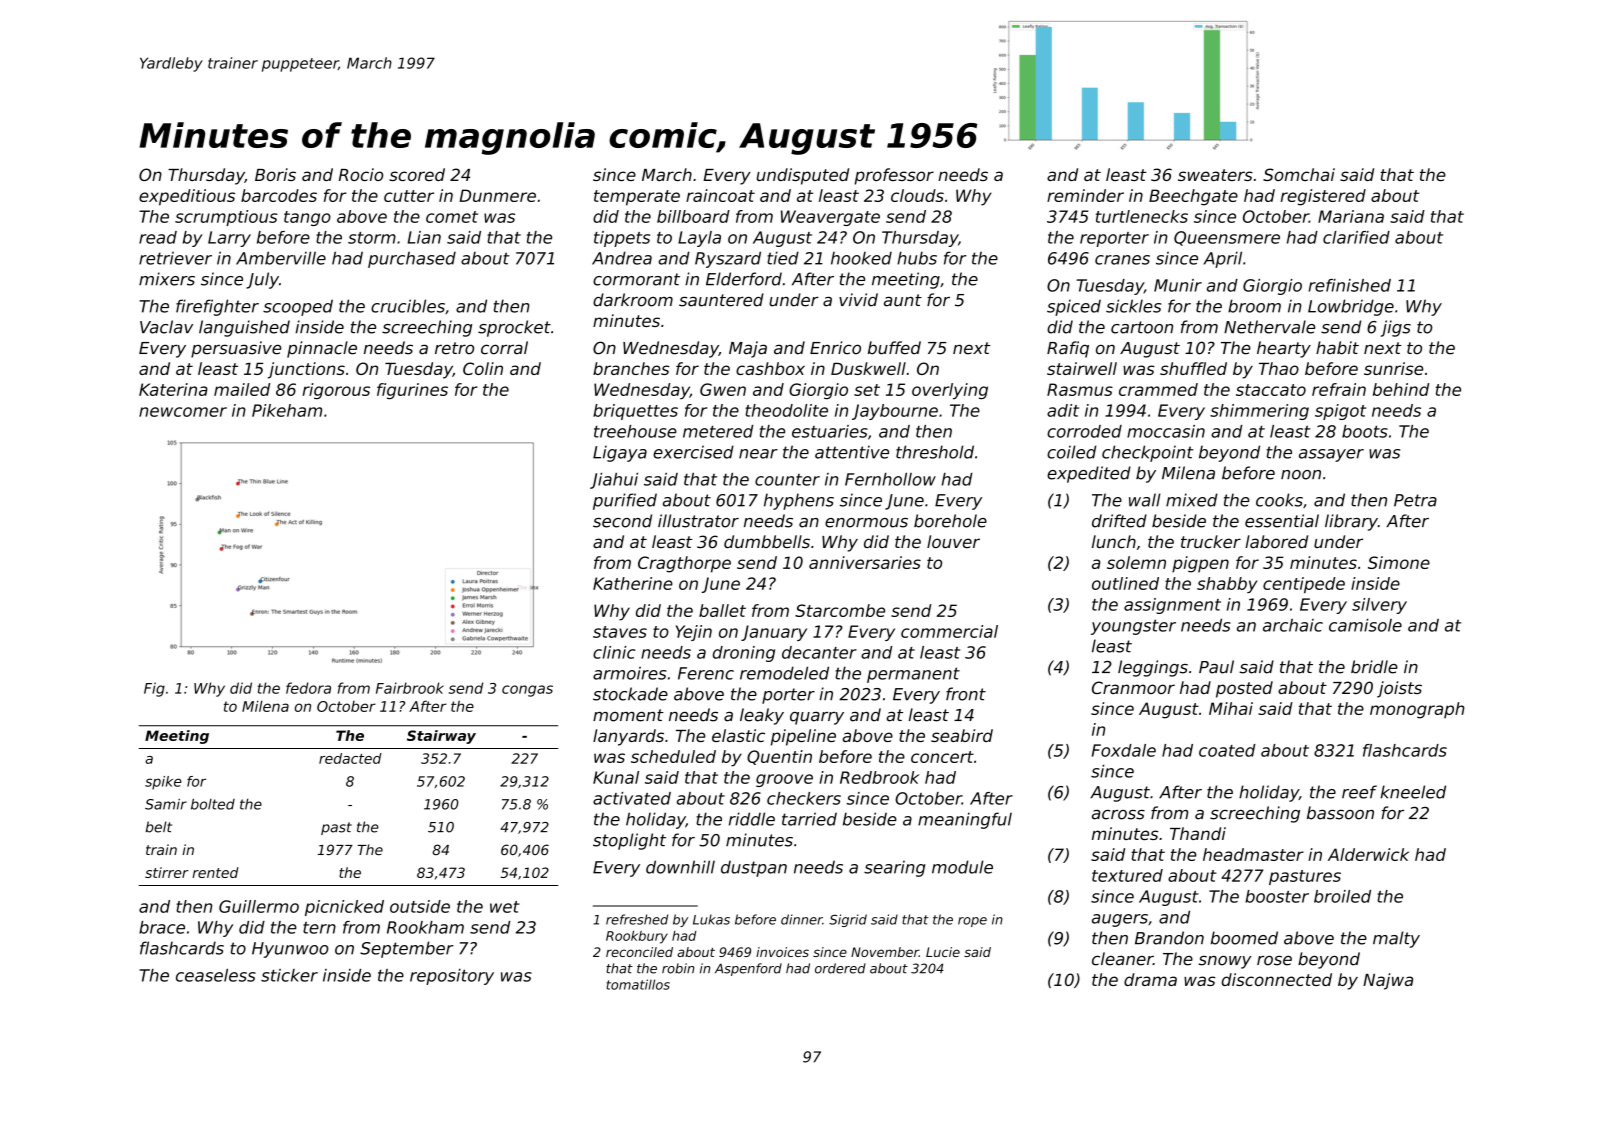 The height and width of the screenshot is (1135, 1605). Describe the element at coordinates (1118, 815) in the screenshot. I see `across` at that location.
